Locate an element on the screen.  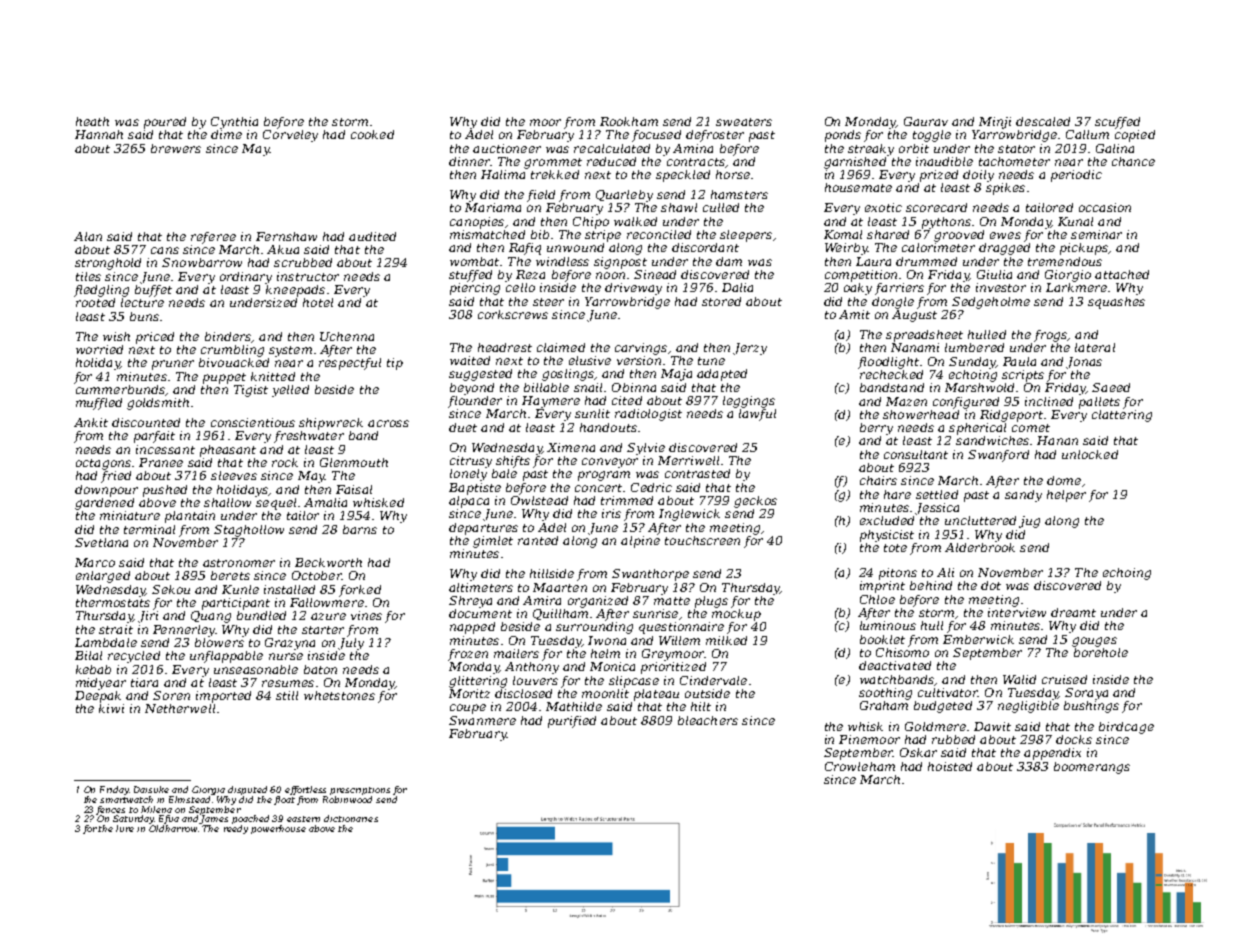
Swanford is located at coordinates (998, 456).
